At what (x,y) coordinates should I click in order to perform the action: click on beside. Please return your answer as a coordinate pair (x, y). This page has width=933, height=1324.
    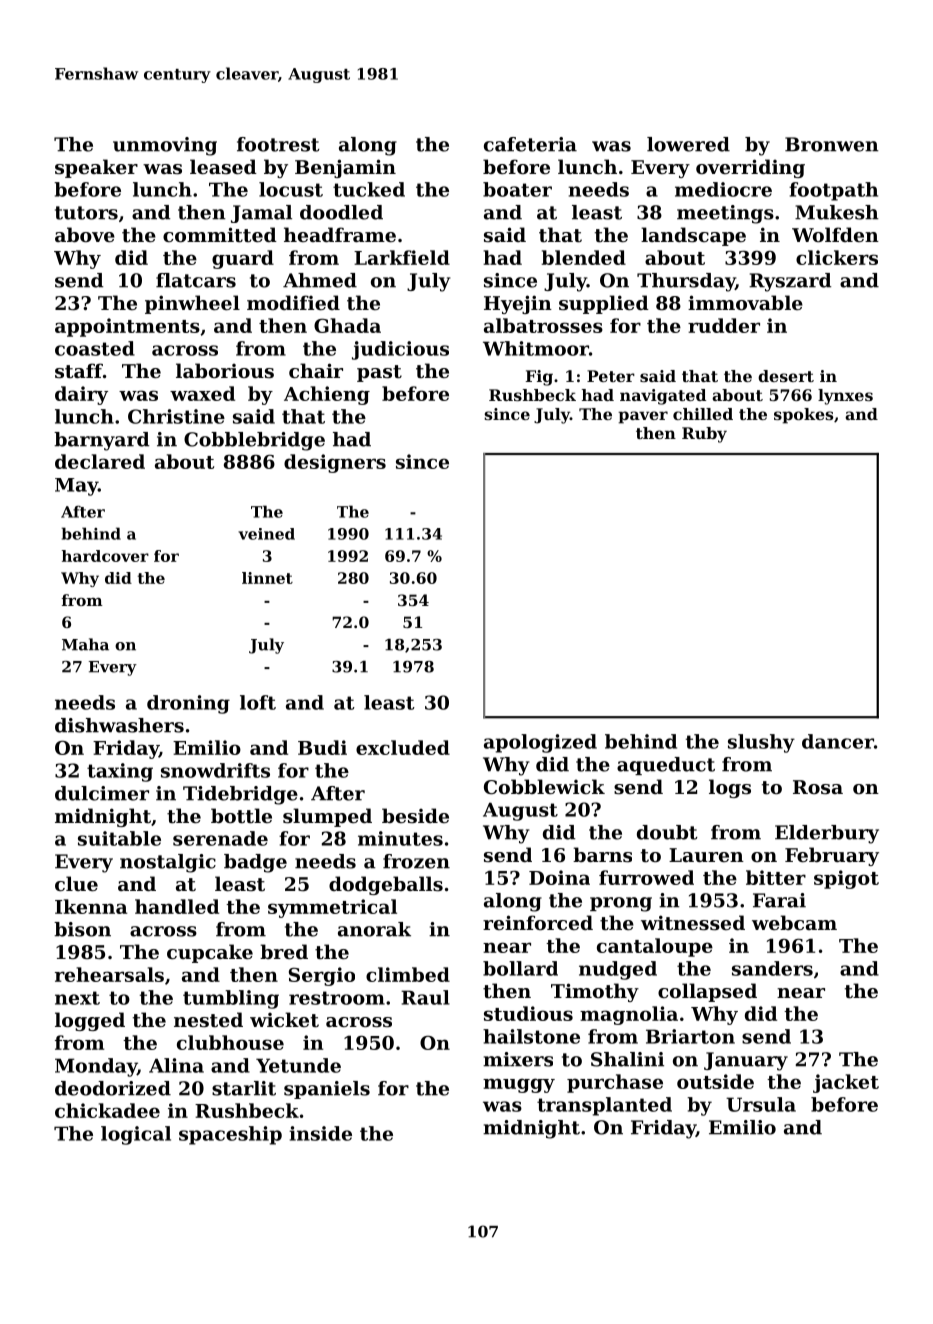
    Looking at the image, I should click on (415, 815).
